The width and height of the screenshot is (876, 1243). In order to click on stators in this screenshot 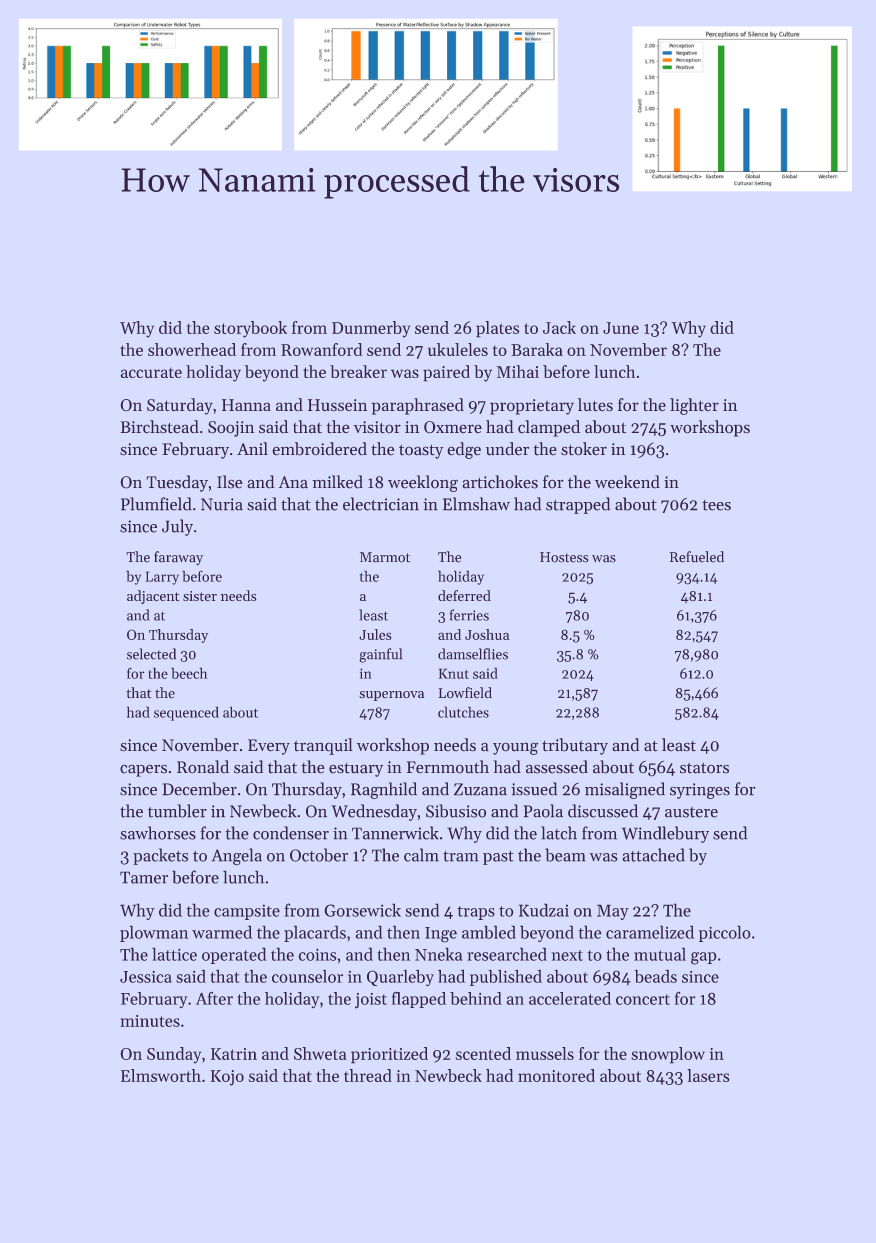, I will do `click(704, 767)`.
